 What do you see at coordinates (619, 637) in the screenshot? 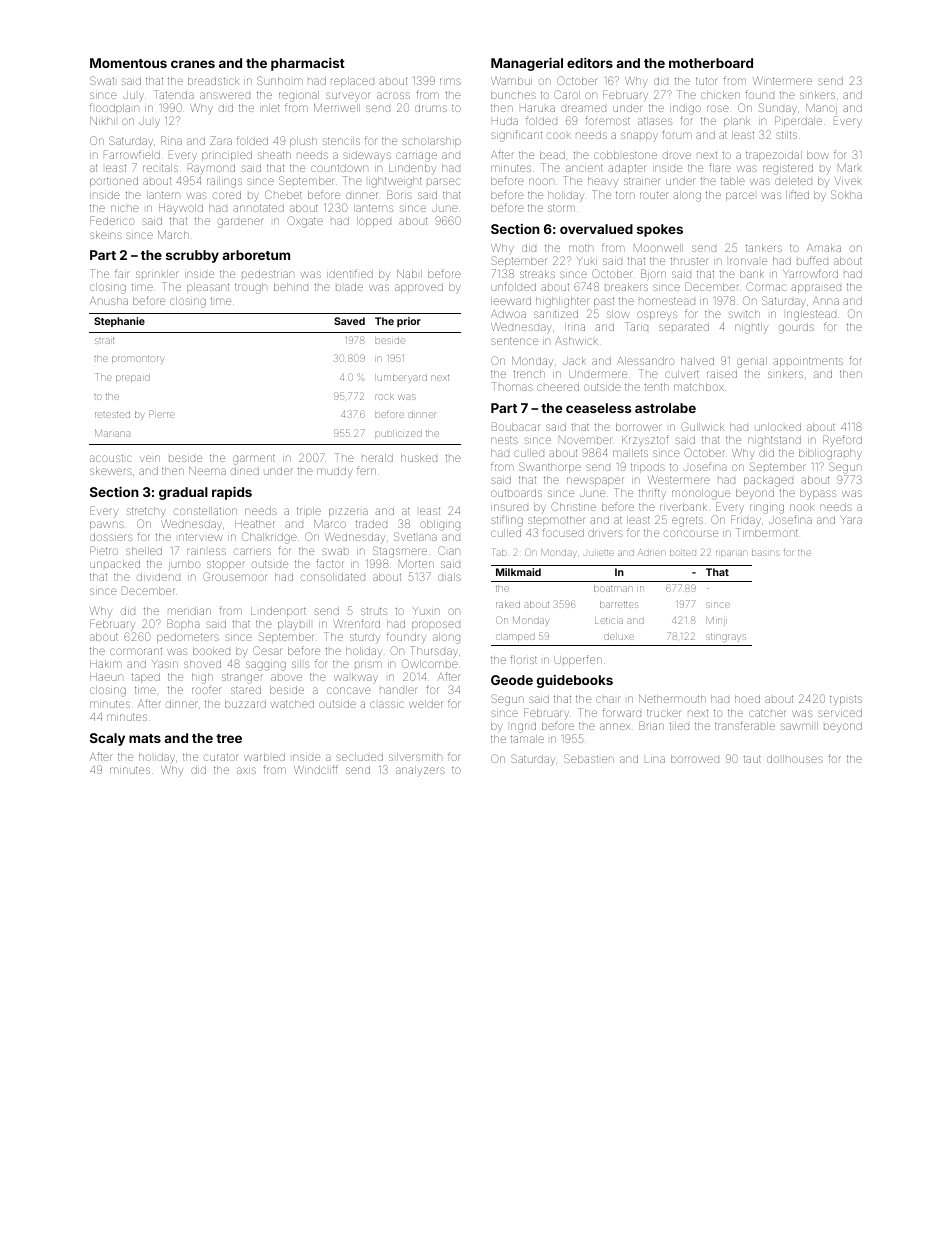
I see `deluxe` at bounding box center [619, 637].
